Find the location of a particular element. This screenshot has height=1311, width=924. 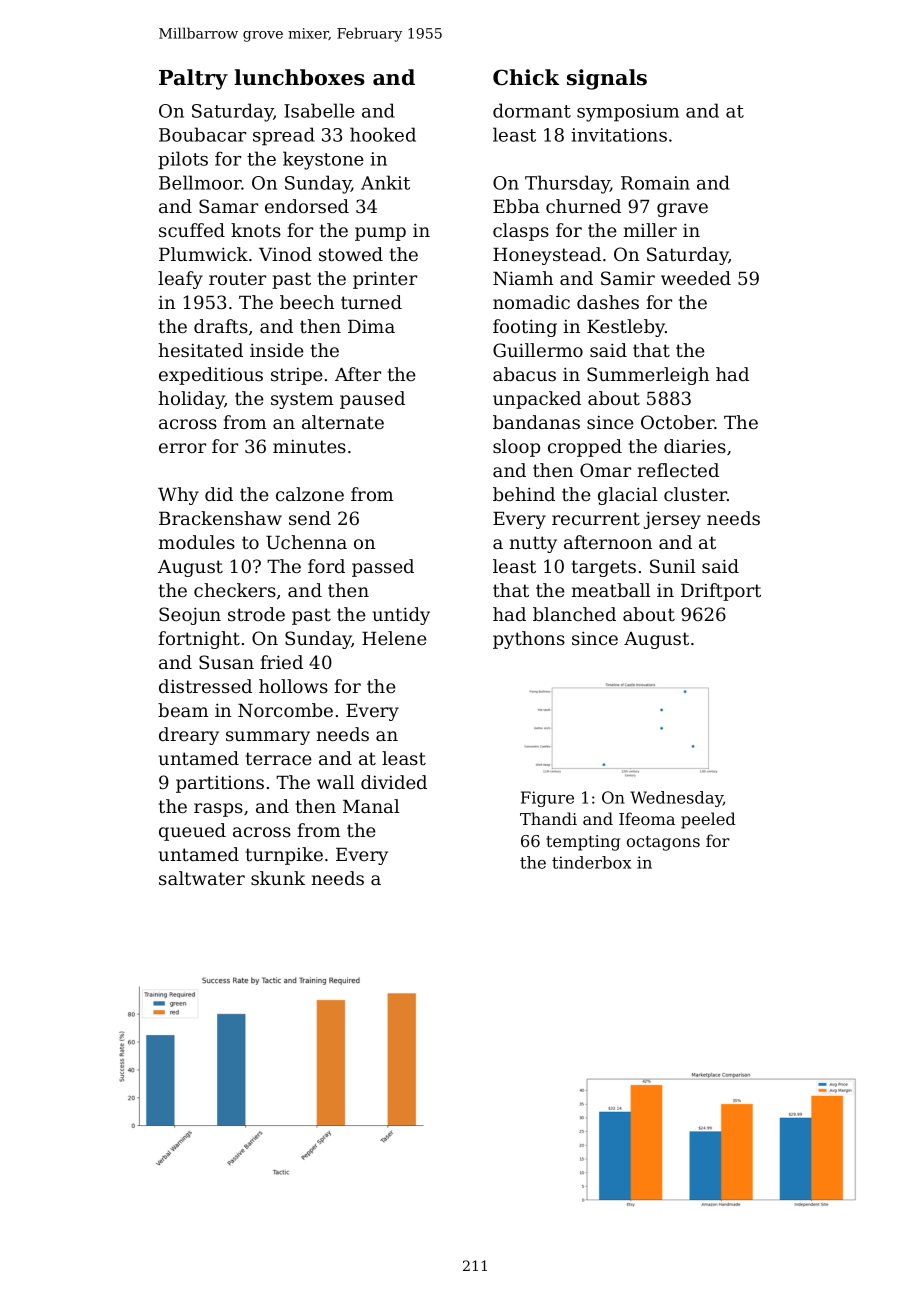

signals is located at coordinates (607, 79).
